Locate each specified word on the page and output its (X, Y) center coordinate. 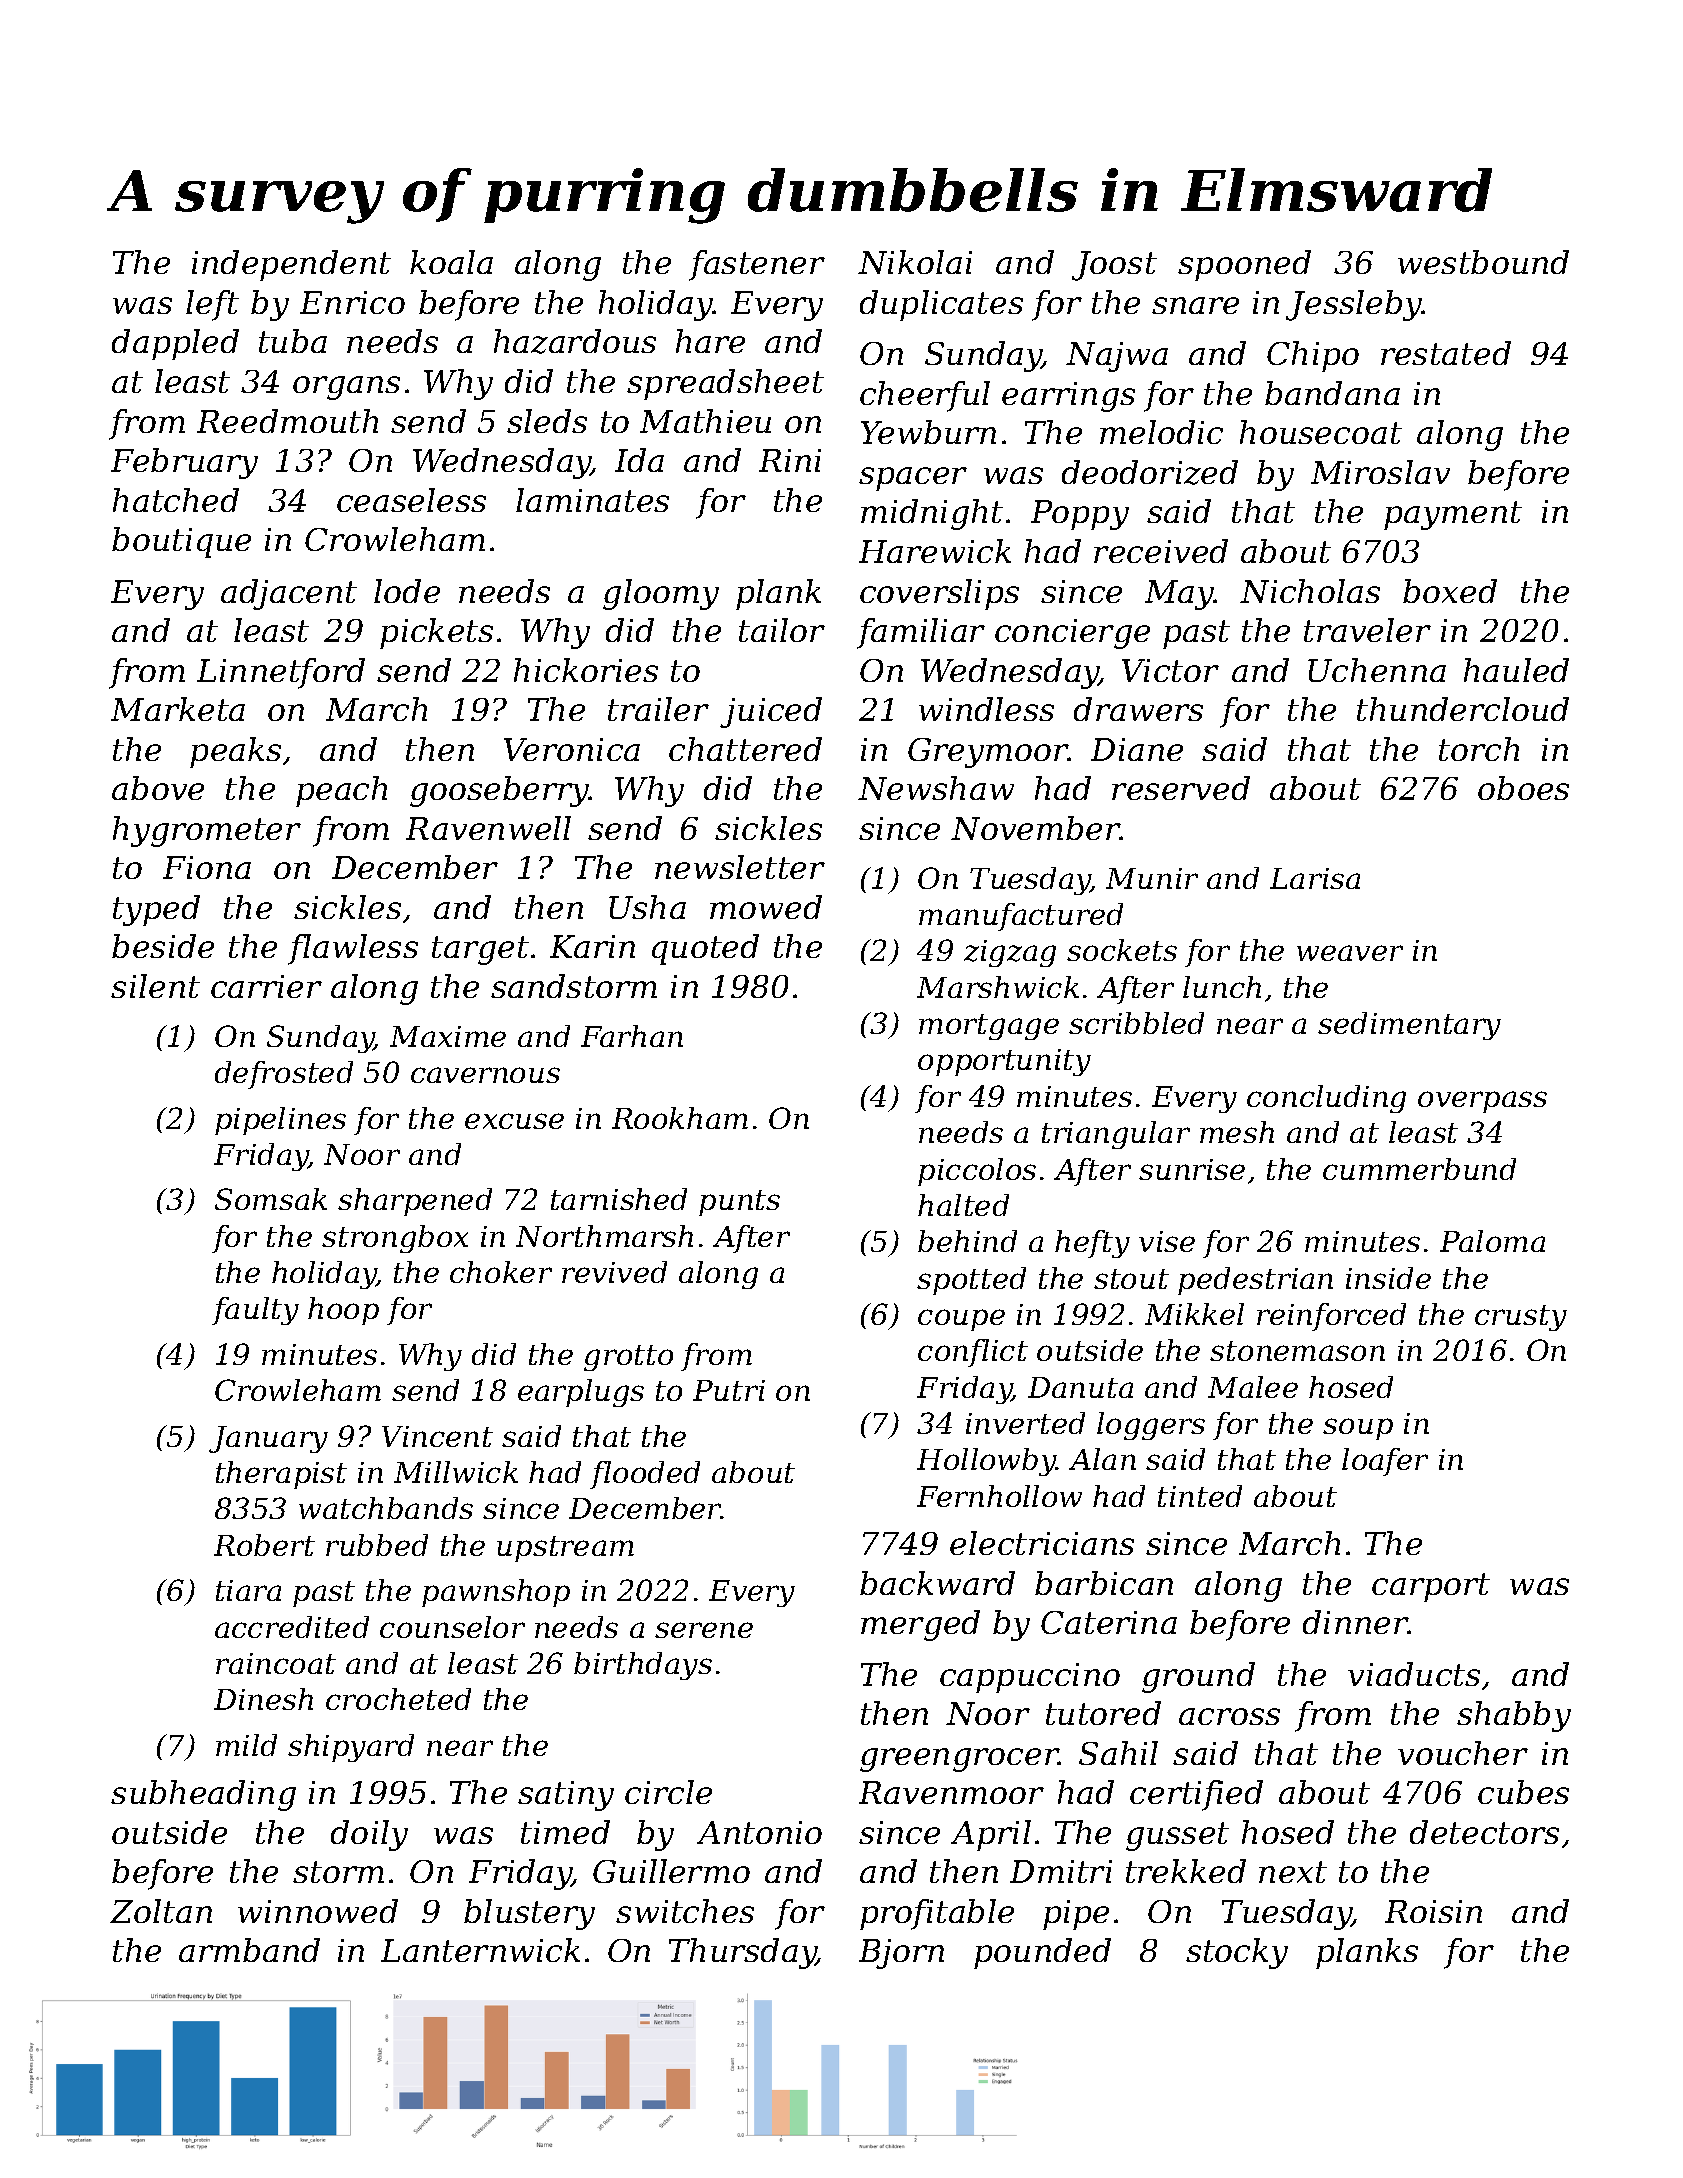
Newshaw (936, 788)
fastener (757, 265)
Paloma (1492, 1241)
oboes (1523, 788)
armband (249, 1950)
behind (967, 1241)
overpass (1482, 1102)
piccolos (977, 1172)
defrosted (284, 1075)
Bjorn (901, 1954)
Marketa (178, 709)
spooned (1244, 265)
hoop (343, 1311)
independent (291, 265)
